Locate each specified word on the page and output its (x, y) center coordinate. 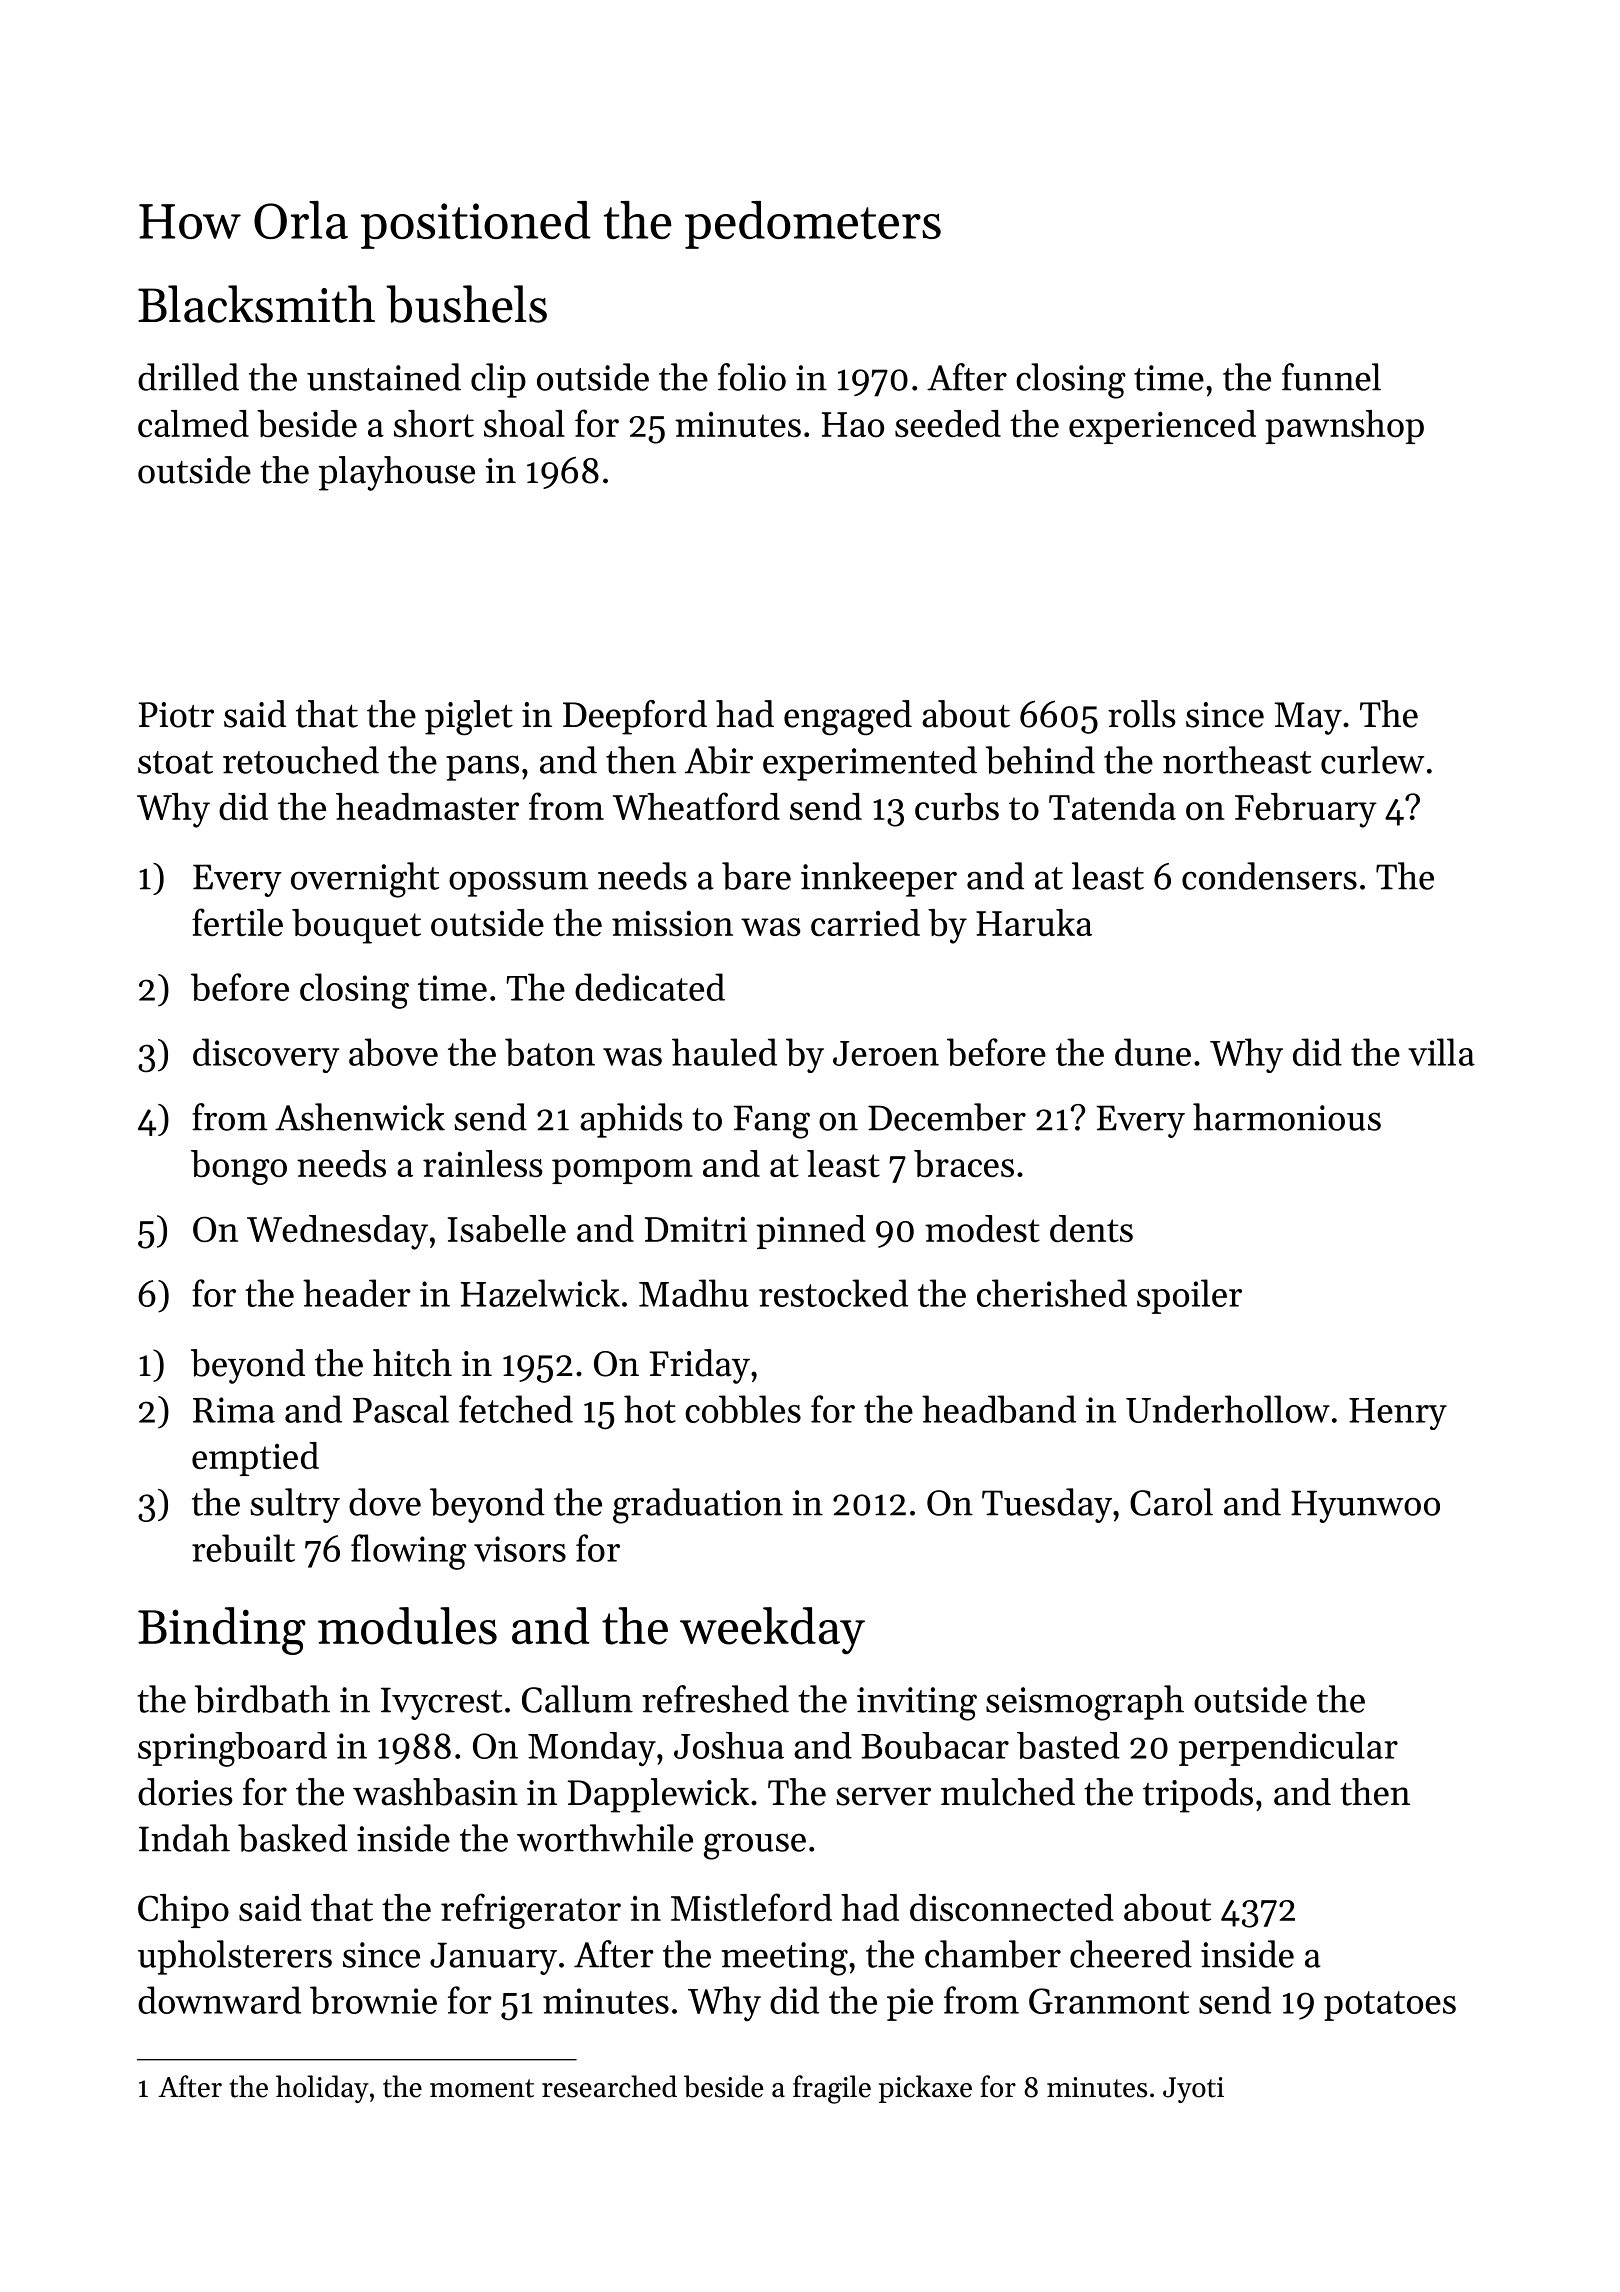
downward (219, 2000)
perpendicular (1288, 1749)
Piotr (176, 715)
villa (1441, 1052)
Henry (1398, 1414)
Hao (853, 424)
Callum (577, 1699)
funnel (1331, 377)
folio (752, 377)
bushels (466, 304)
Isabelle (507, 1228)
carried (865, 922)
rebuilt (243, 1548)
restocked (833, 1293)
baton (550, 1052)
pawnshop (1344, 427)
